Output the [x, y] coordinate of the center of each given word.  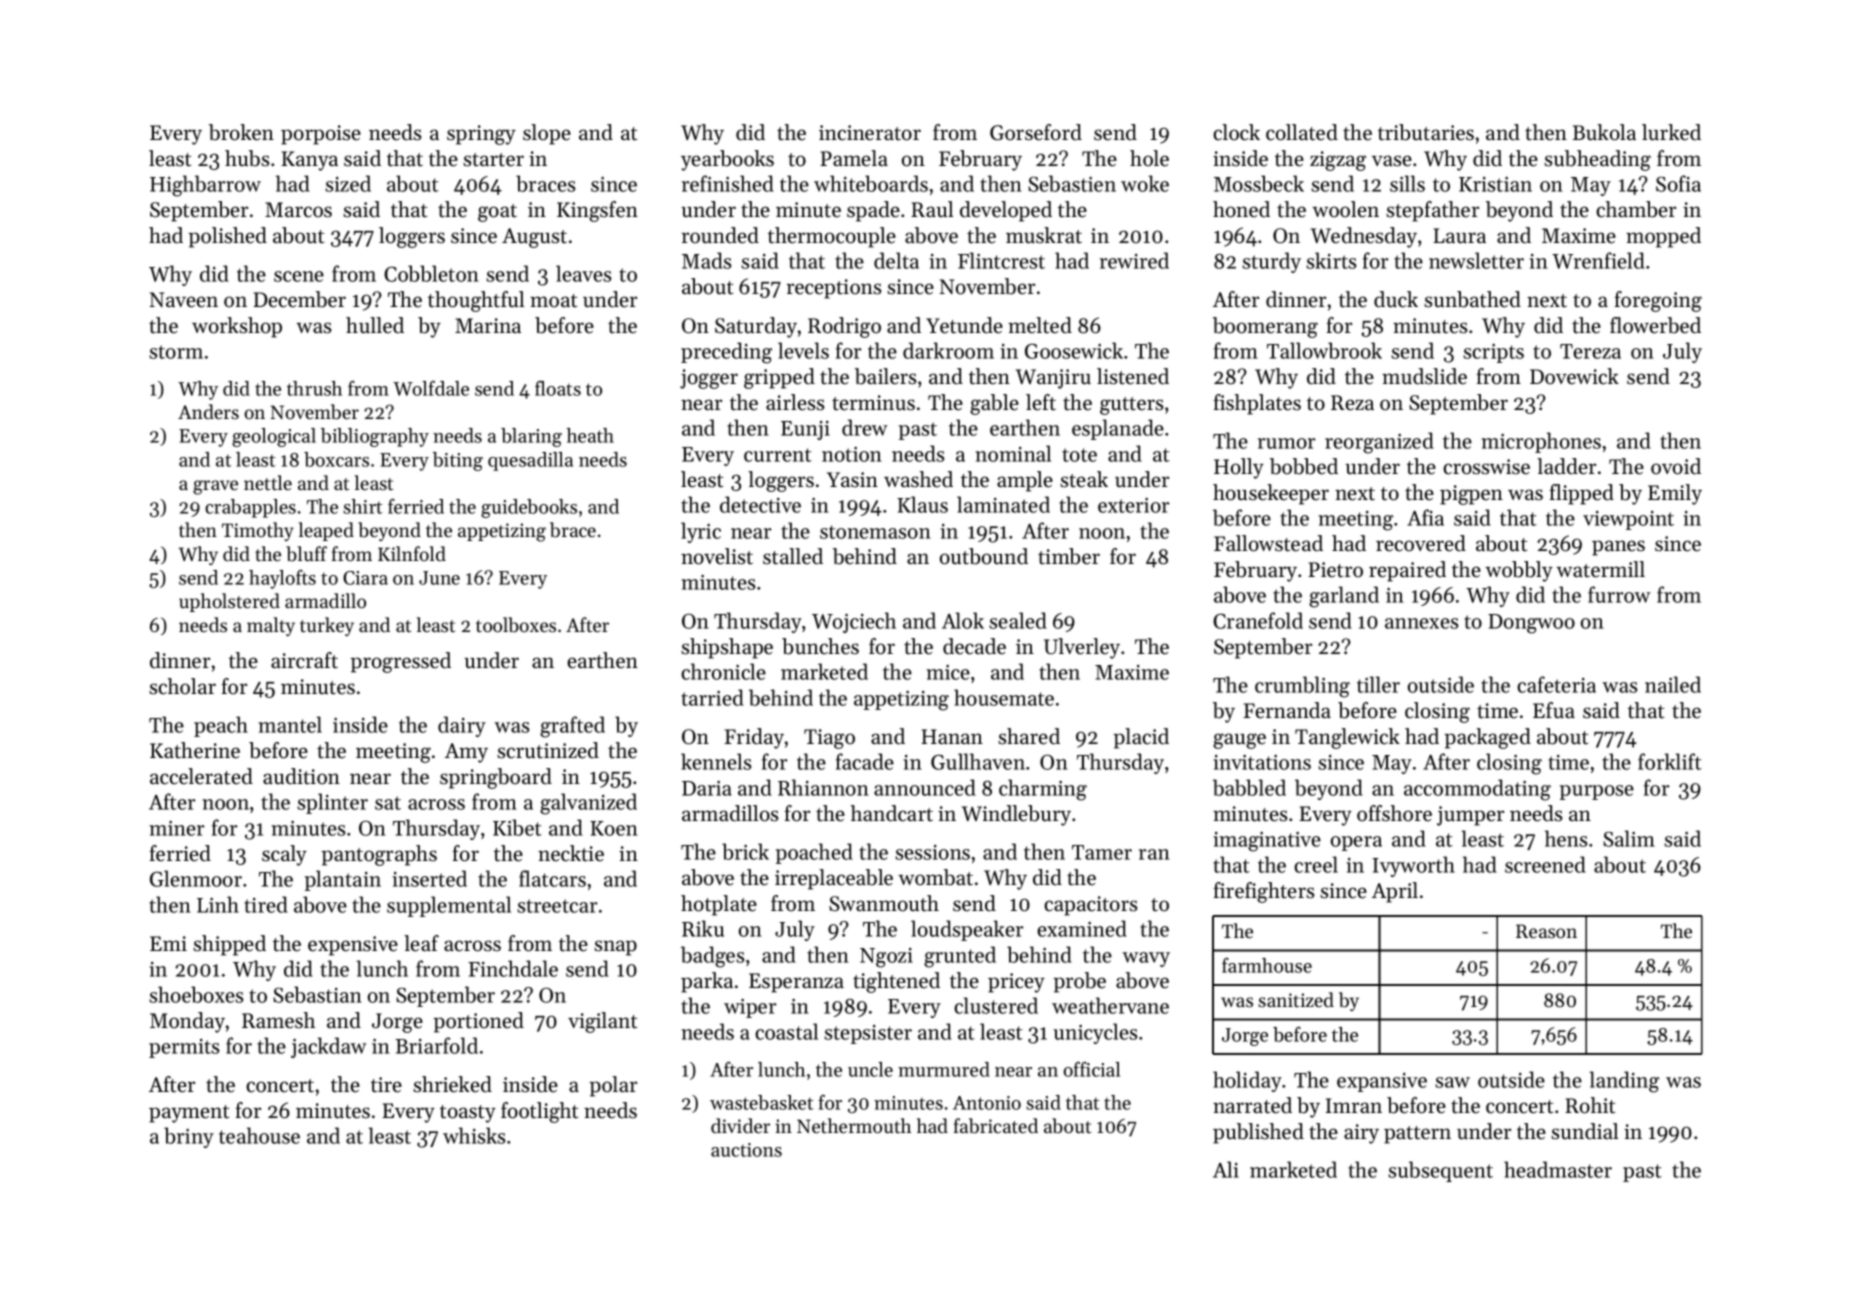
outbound [984, 556]
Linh [218, 904]
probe [1079, 982]
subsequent [1440, 1171]
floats [558, 388]
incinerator [870, 133]
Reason [1546, 931]
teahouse [259, 1135]
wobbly [1519, 571]
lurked [1671, 132]
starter [493, 160]
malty [271, 626]
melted [1040, 325]
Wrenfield [1598, 260]
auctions [746, 1150]
